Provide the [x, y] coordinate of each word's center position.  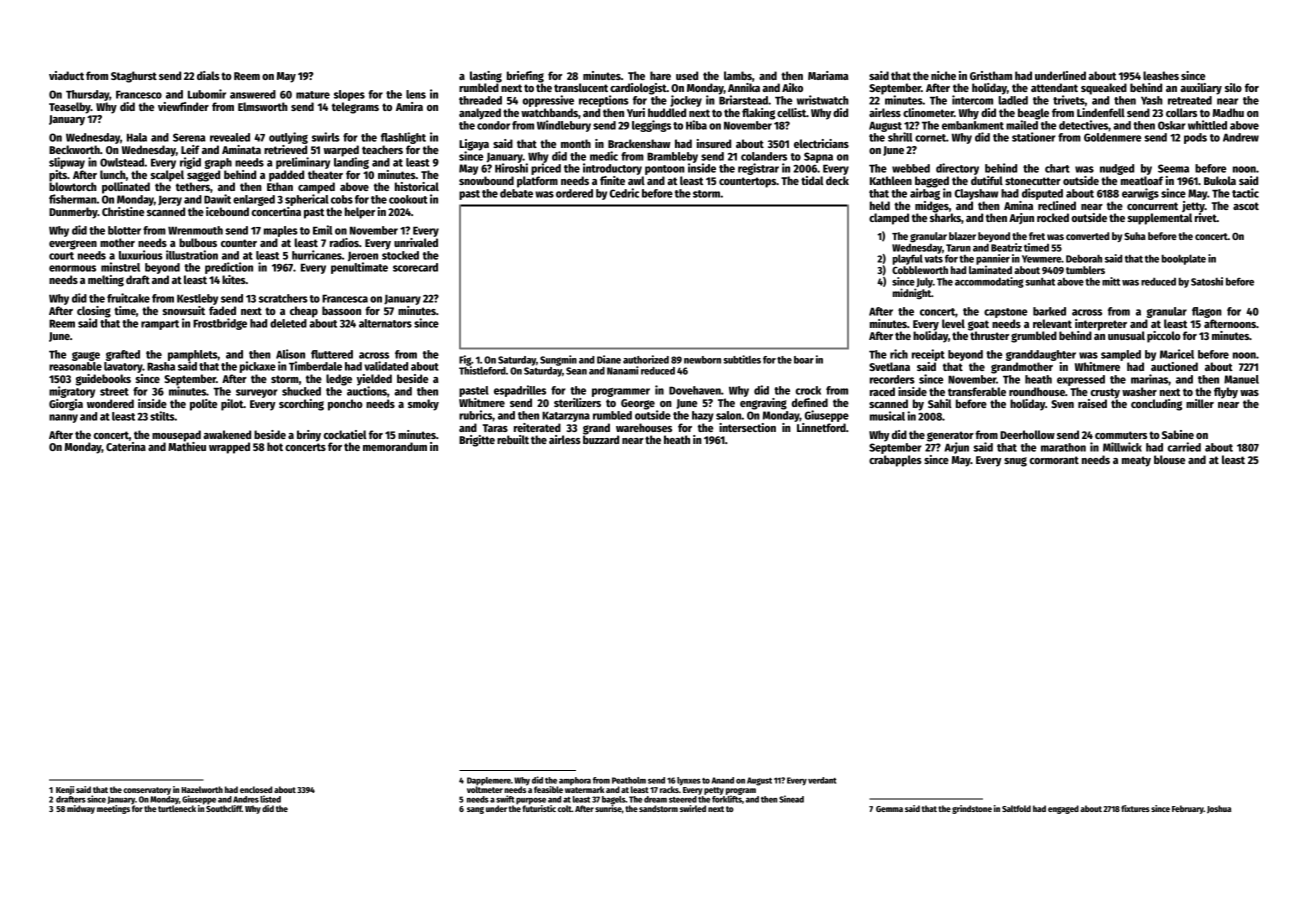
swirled [693, 808]
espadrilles [520, 391]
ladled [1013, 100]
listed [270, 799]
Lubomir [207, 94]
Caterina [126, 446]
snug [1015, 462]
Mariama [828, 75]
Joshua [1219, 809]
